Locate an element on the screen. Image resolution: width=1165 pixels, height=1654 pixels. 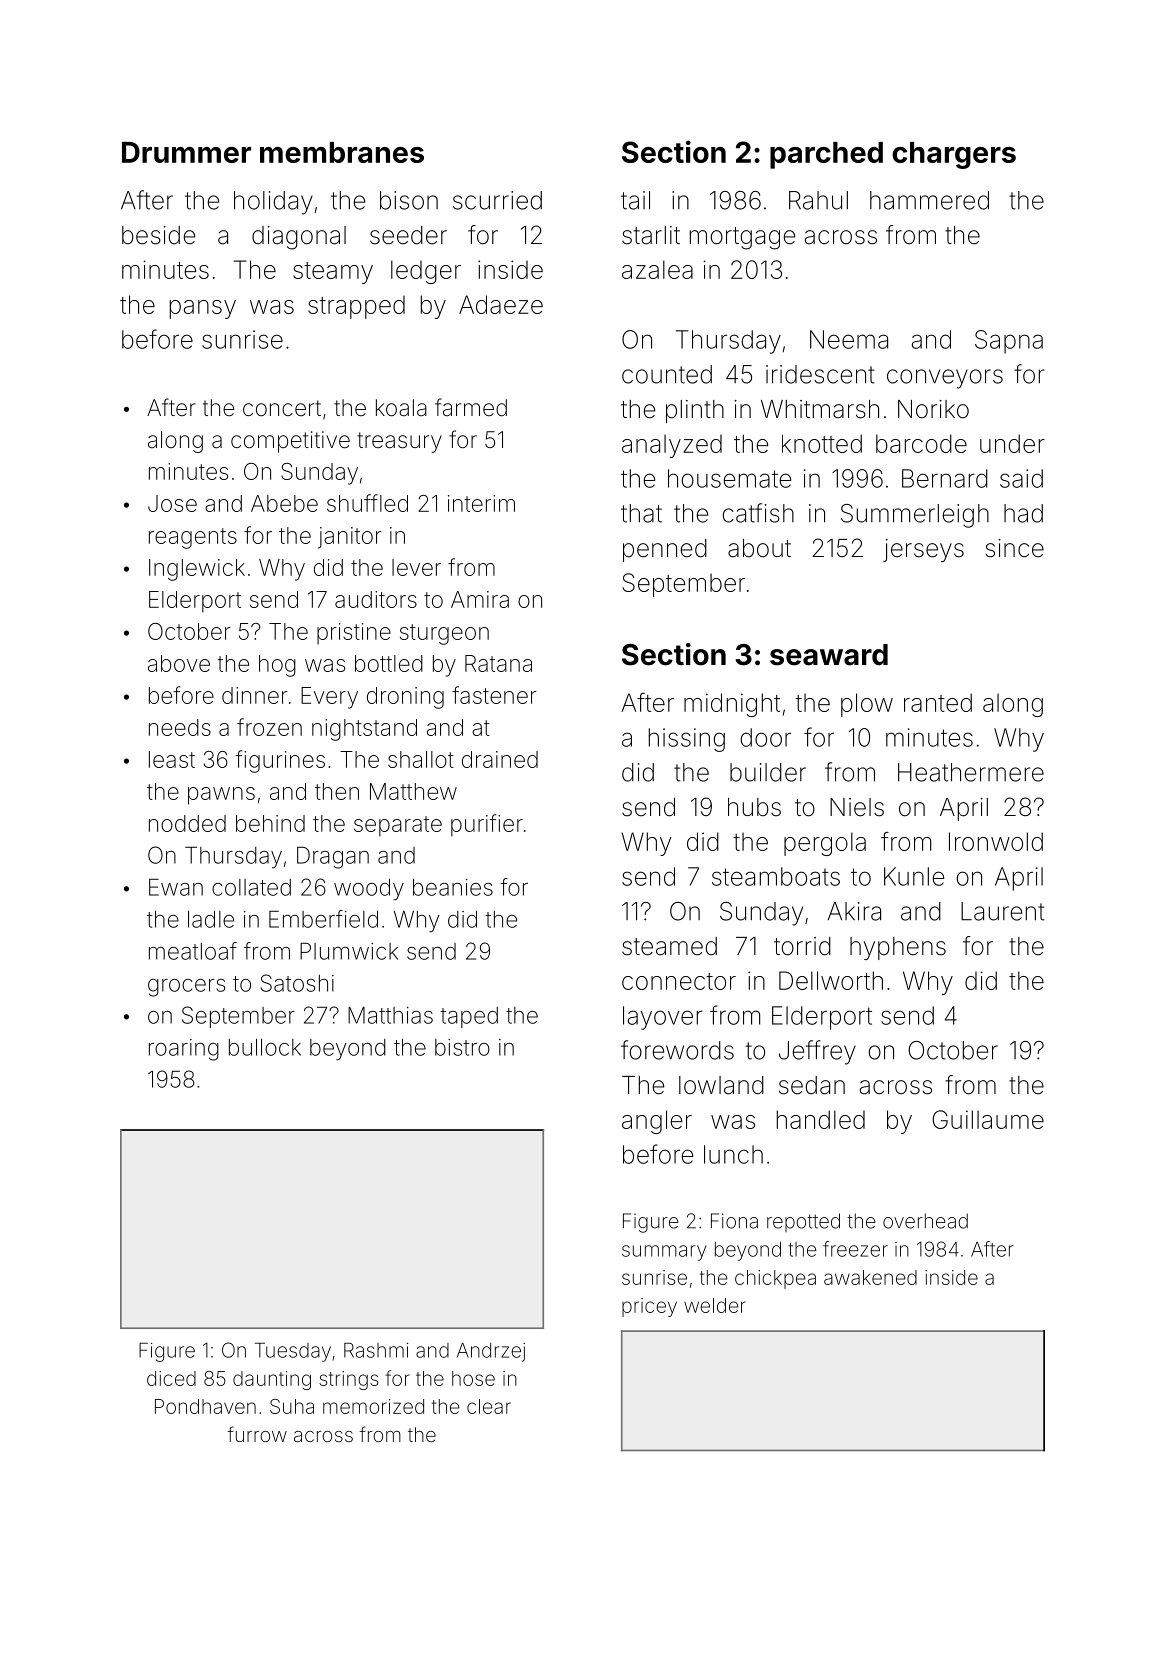
collated is located at coordinates (251, 887).
